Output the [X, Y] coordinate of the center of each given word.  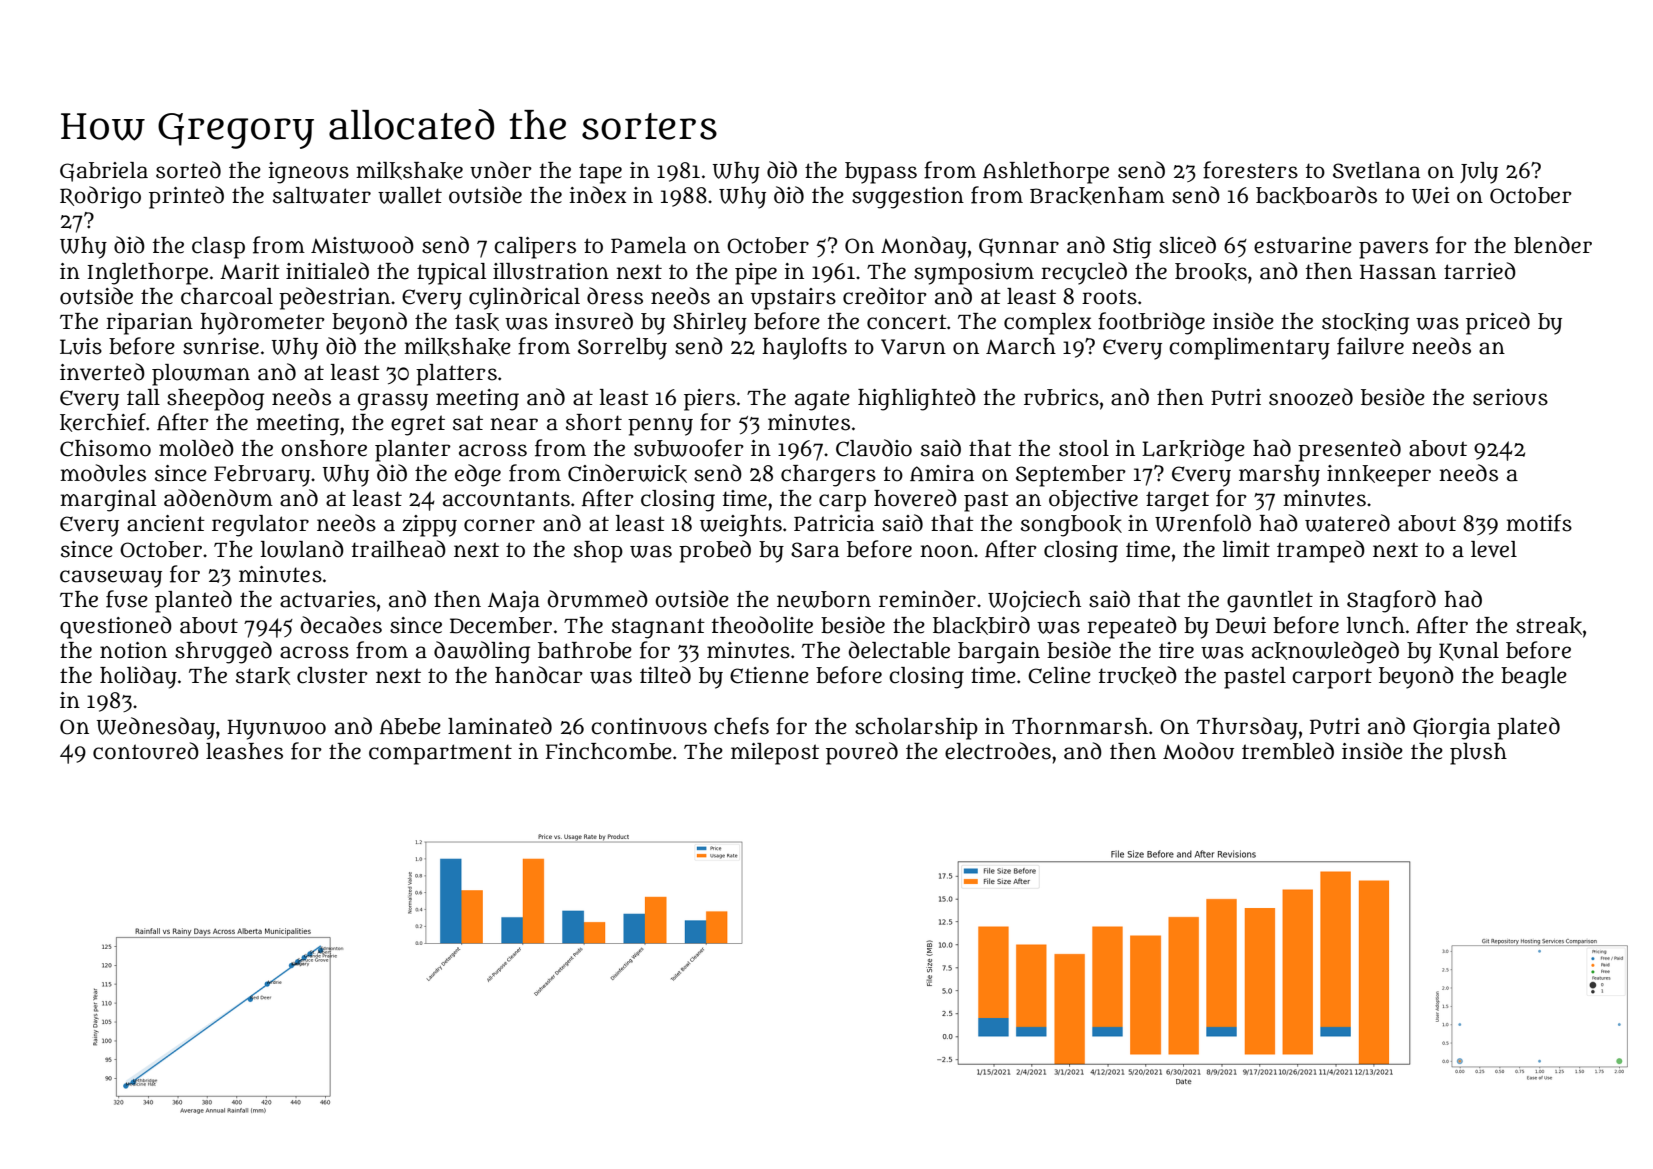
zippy [429, 526]
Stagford [1391, 601]
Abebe [410, 726]
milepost [775, 754]
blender [1553, 245]
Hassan [1398, 272]
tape [600, 173]
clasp [218, 248]
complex [1047, 324]
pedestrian [334, 298]
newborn [824, 599]
